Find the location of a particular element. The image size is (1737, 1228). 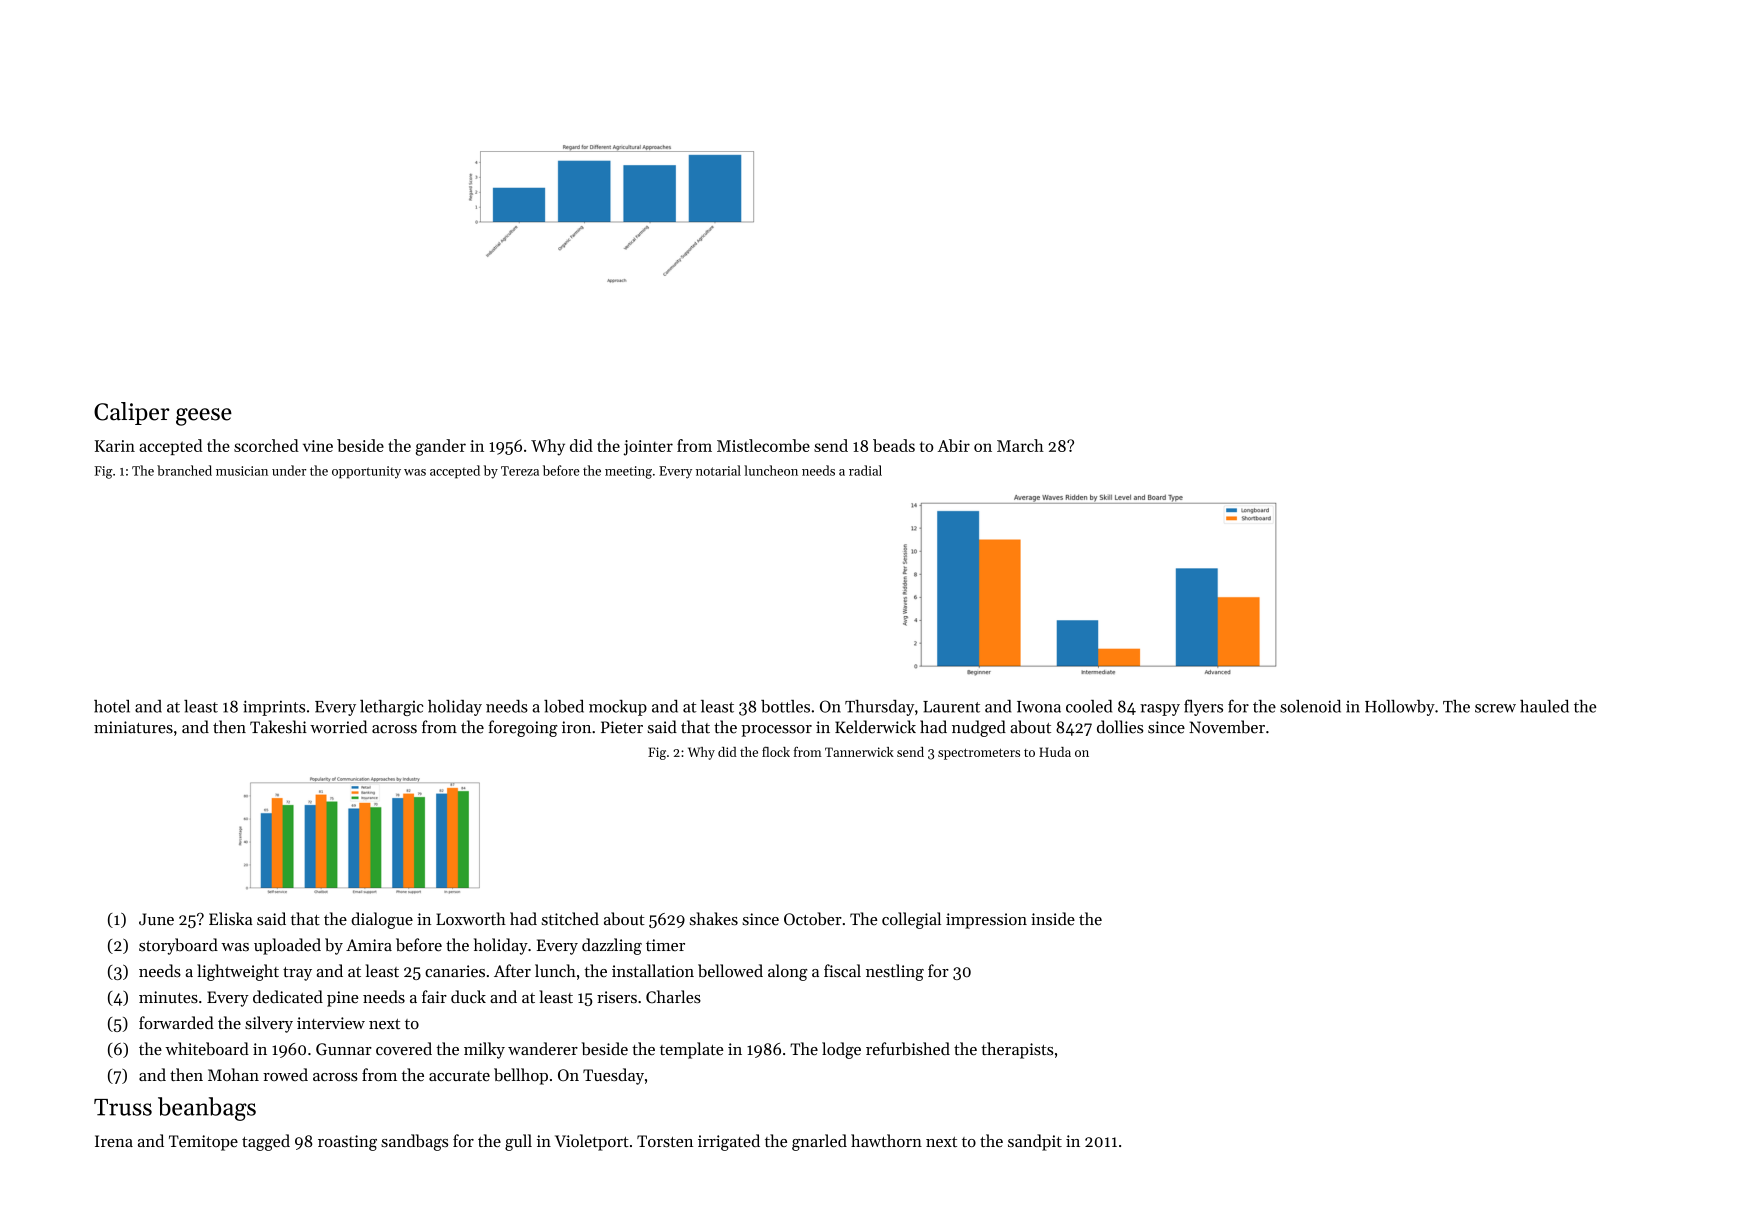

geese is located at coordinates (204, 417).
